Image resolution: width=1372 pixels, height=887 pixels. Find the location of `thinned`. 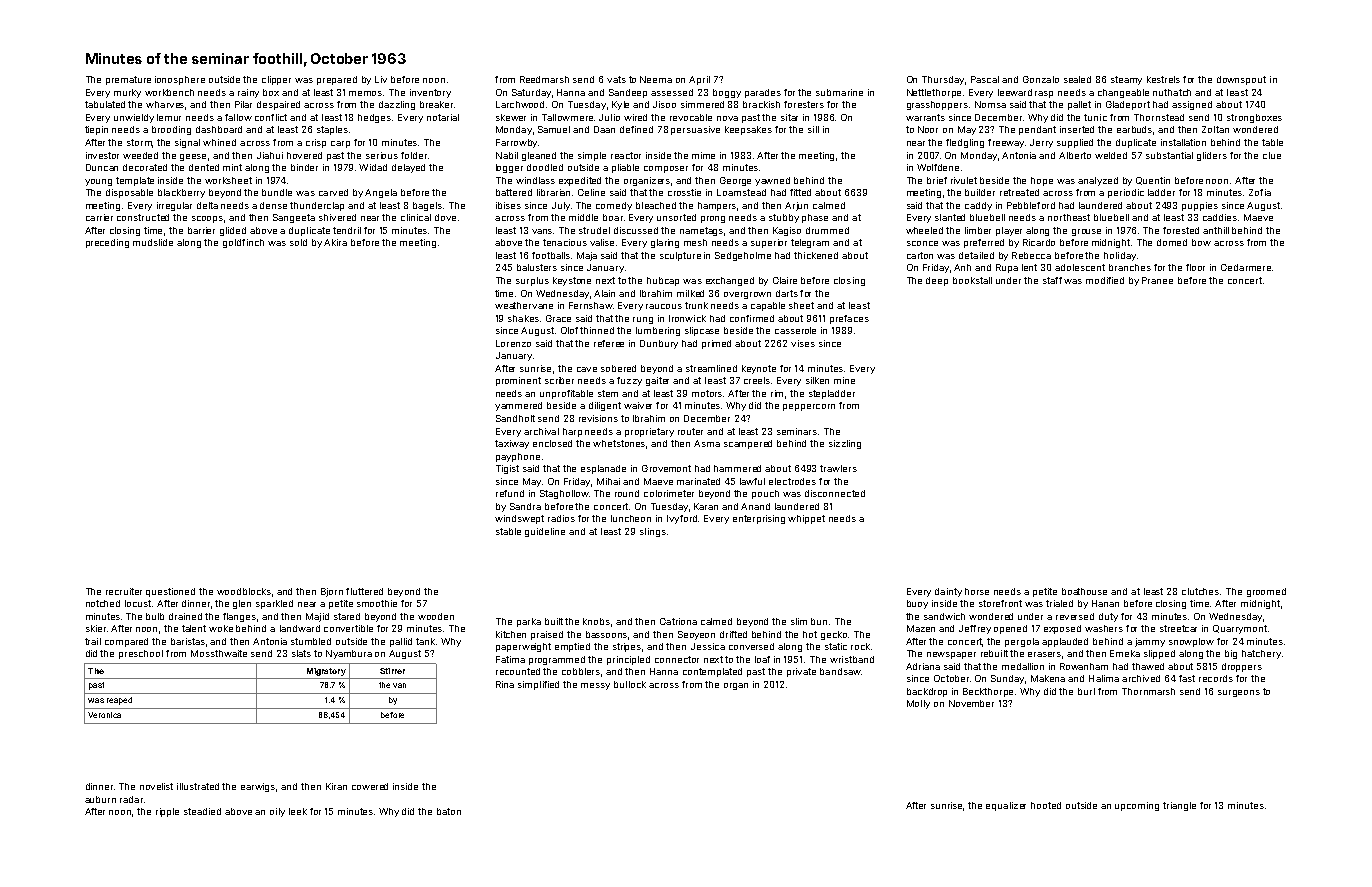

thinned is located at coordinates (597, 330).
